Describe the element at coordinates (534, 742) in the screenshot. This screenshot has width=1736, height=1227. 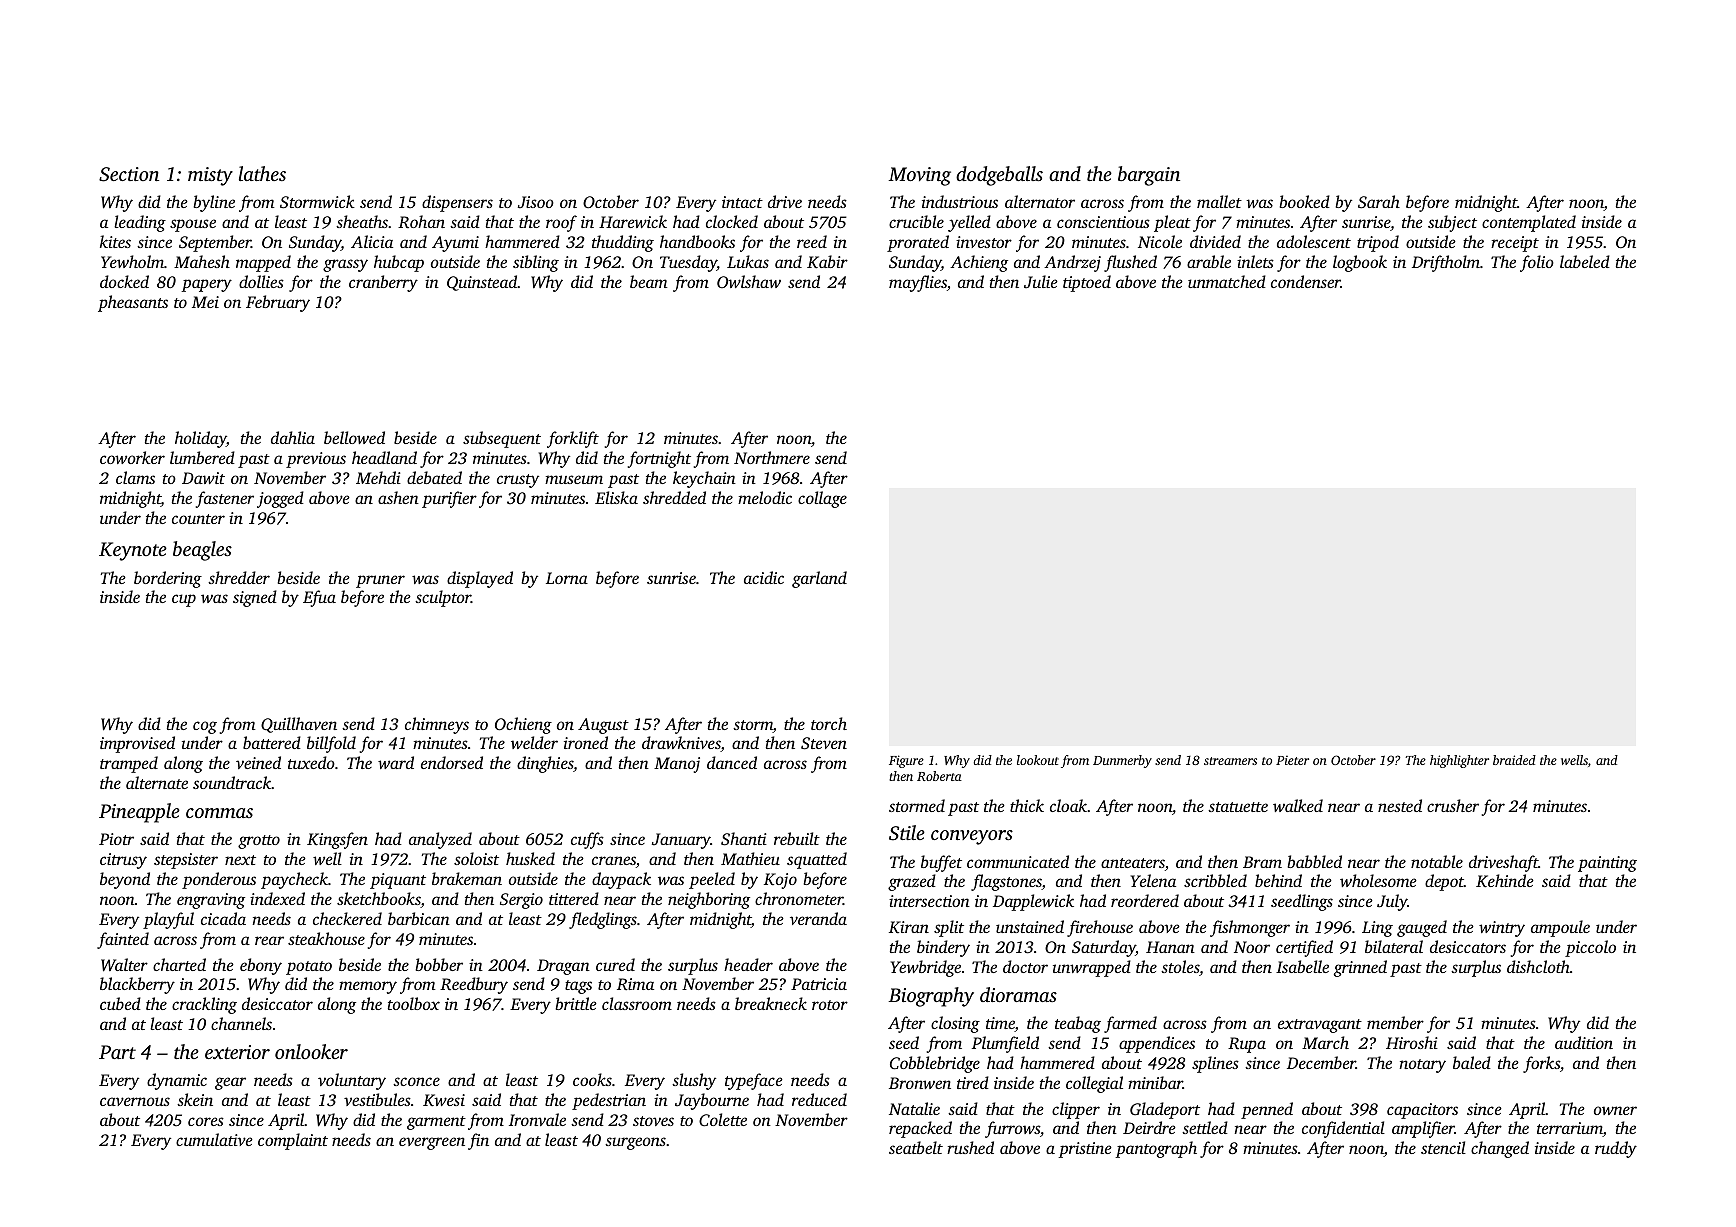
I see `welder` at that location.
